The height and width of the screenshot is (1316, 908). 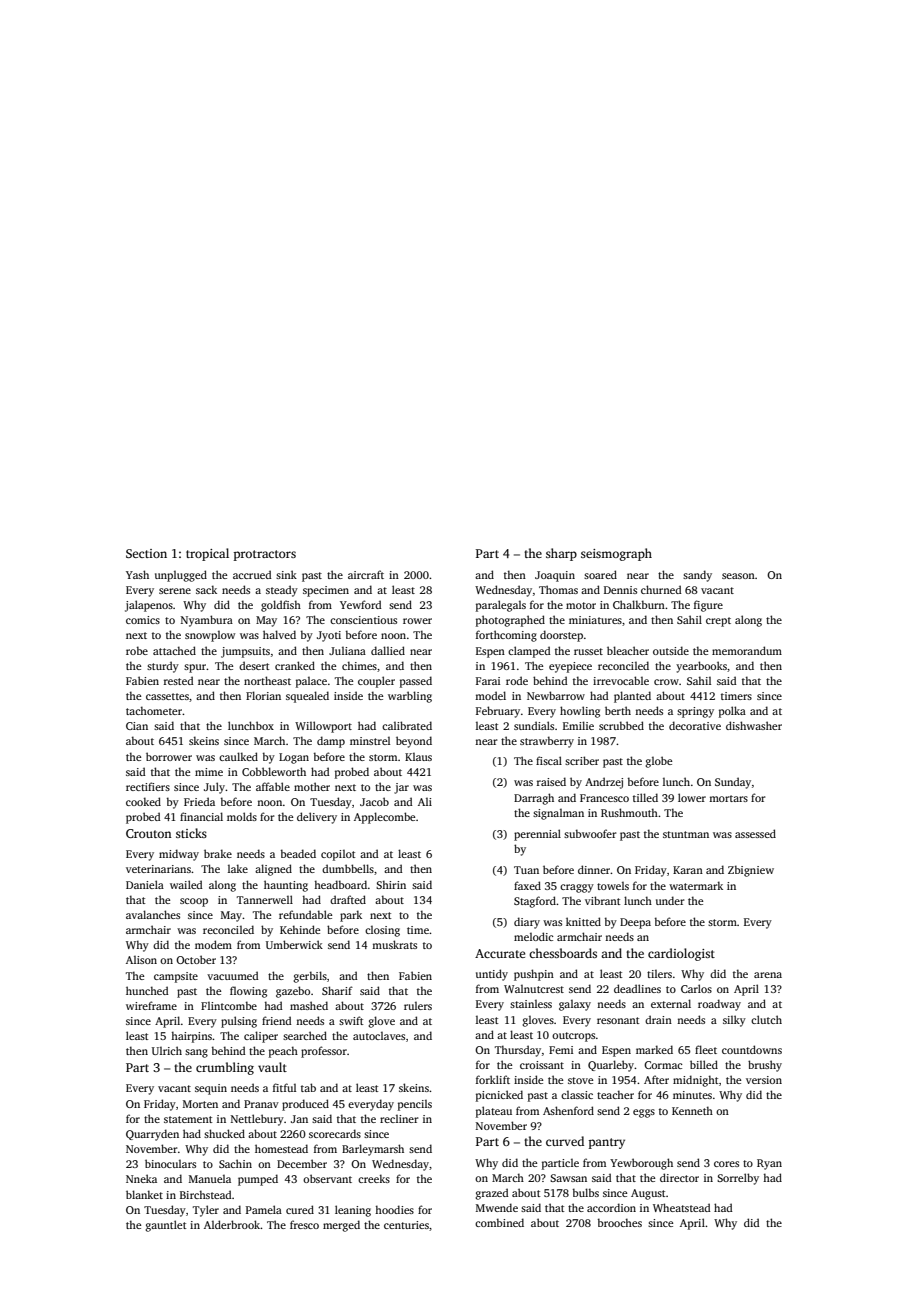 What do you see at coordinates (207, 554) in the screenshot?
I see `tropical` at bounding box center [207, 554].
